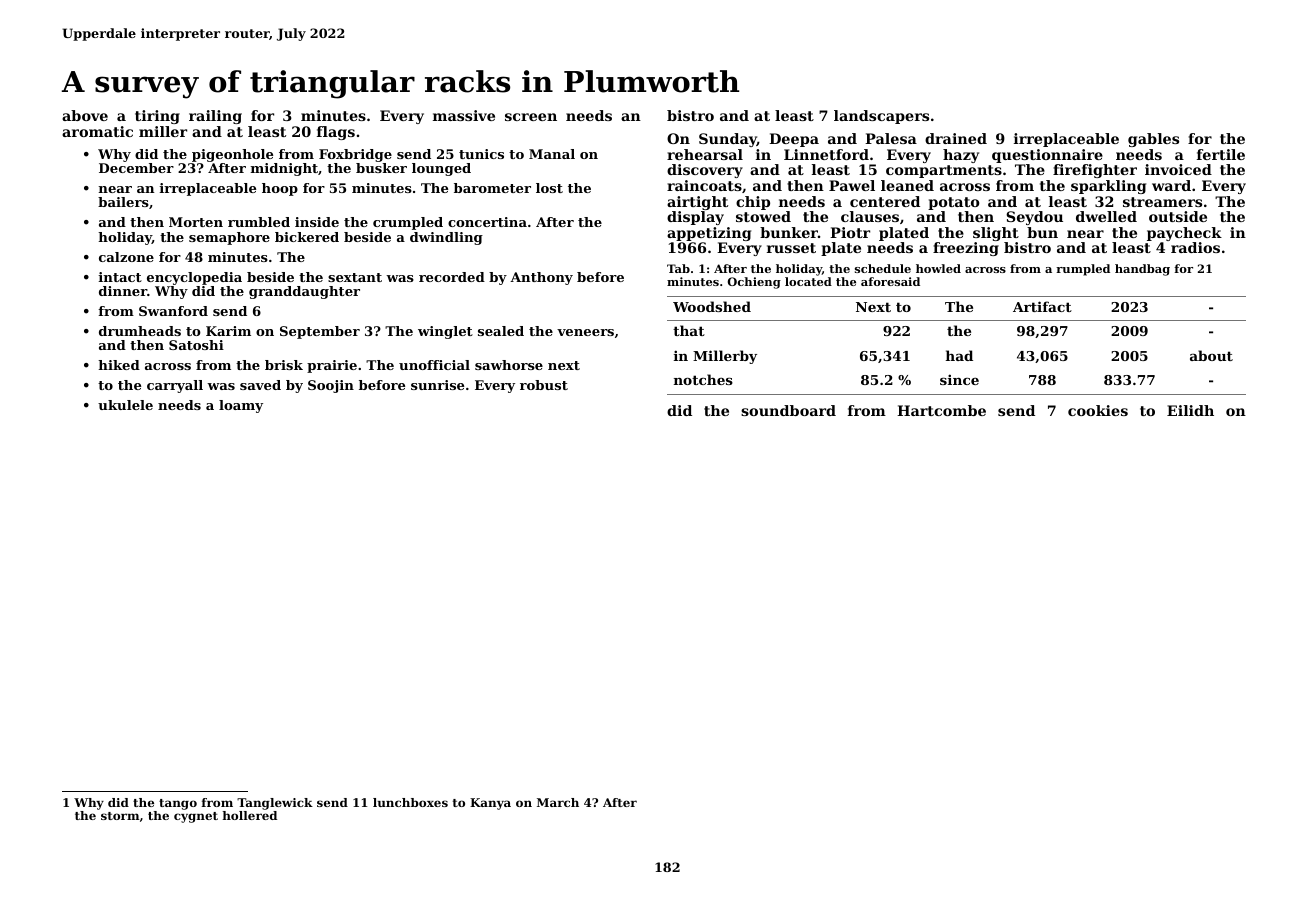 This page has width=1308, height=924. What do you see at coordinates (1153, 140) in the page?
I see `gables` at bounding box center [1153, 140].
